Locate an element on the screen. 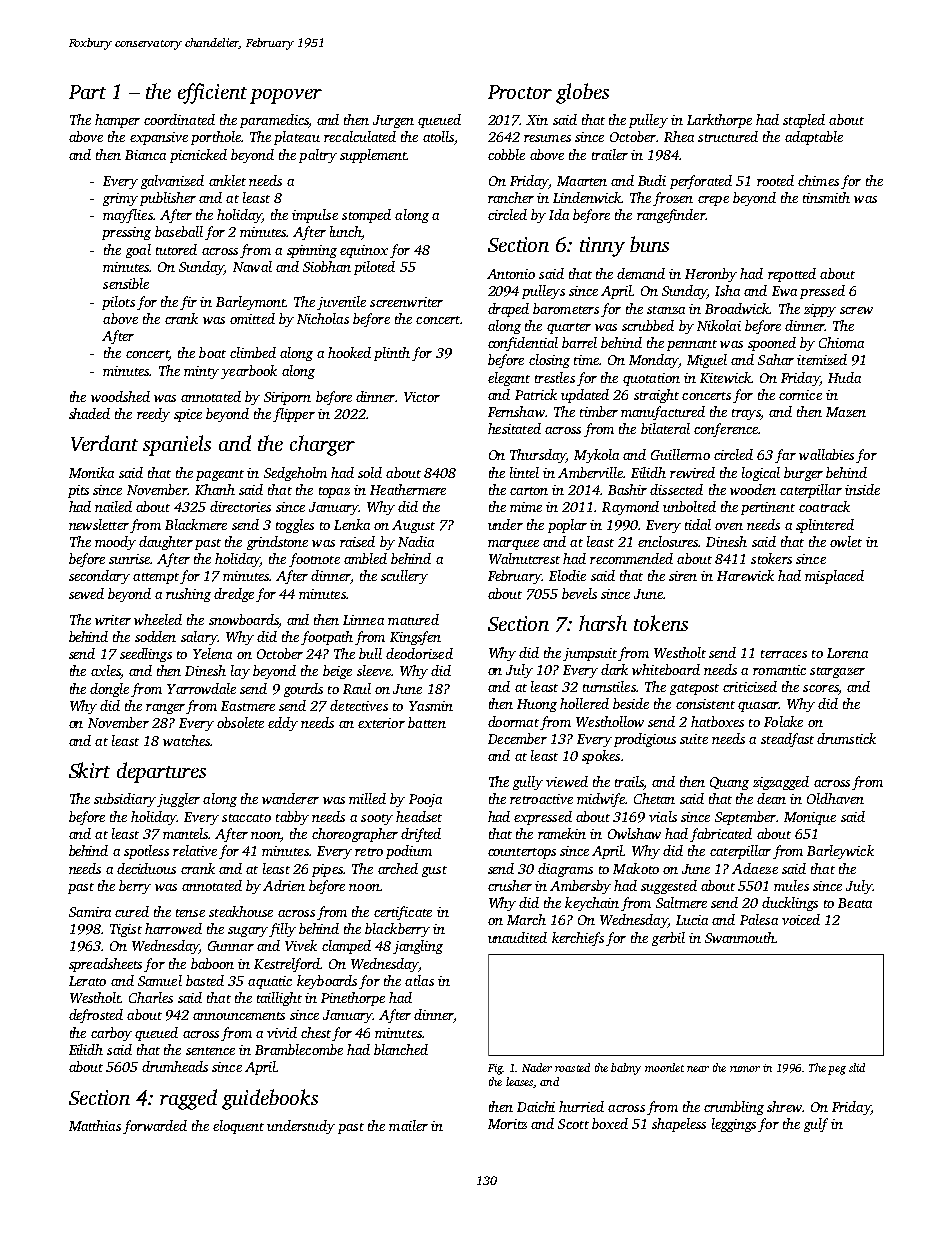  peg is located at coordinates (837, 1070).
